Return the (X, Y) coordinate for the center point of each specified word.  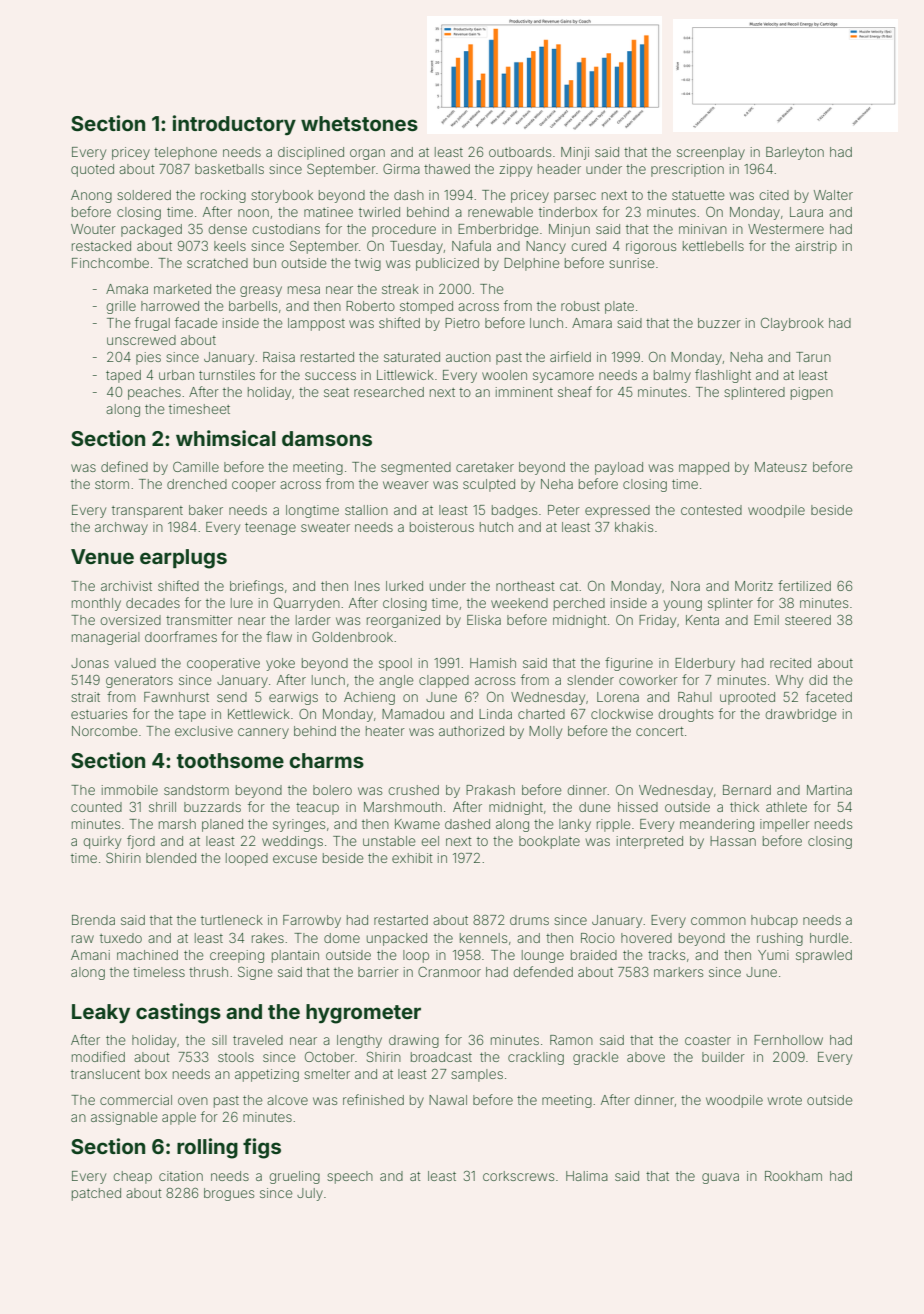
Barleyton (795, 153)
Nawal (448, 1100)
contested (711, 510)
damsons (327, 438)
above (646, 1057)
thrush (208, 972)
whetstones (359, 123)
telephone (185, 153)
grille (121, 307)
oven (193, 1101)
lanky (575, 825)
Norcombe (105, 731)
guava (720, 1178)
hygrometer (363, 1014)
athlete (786, 807)
